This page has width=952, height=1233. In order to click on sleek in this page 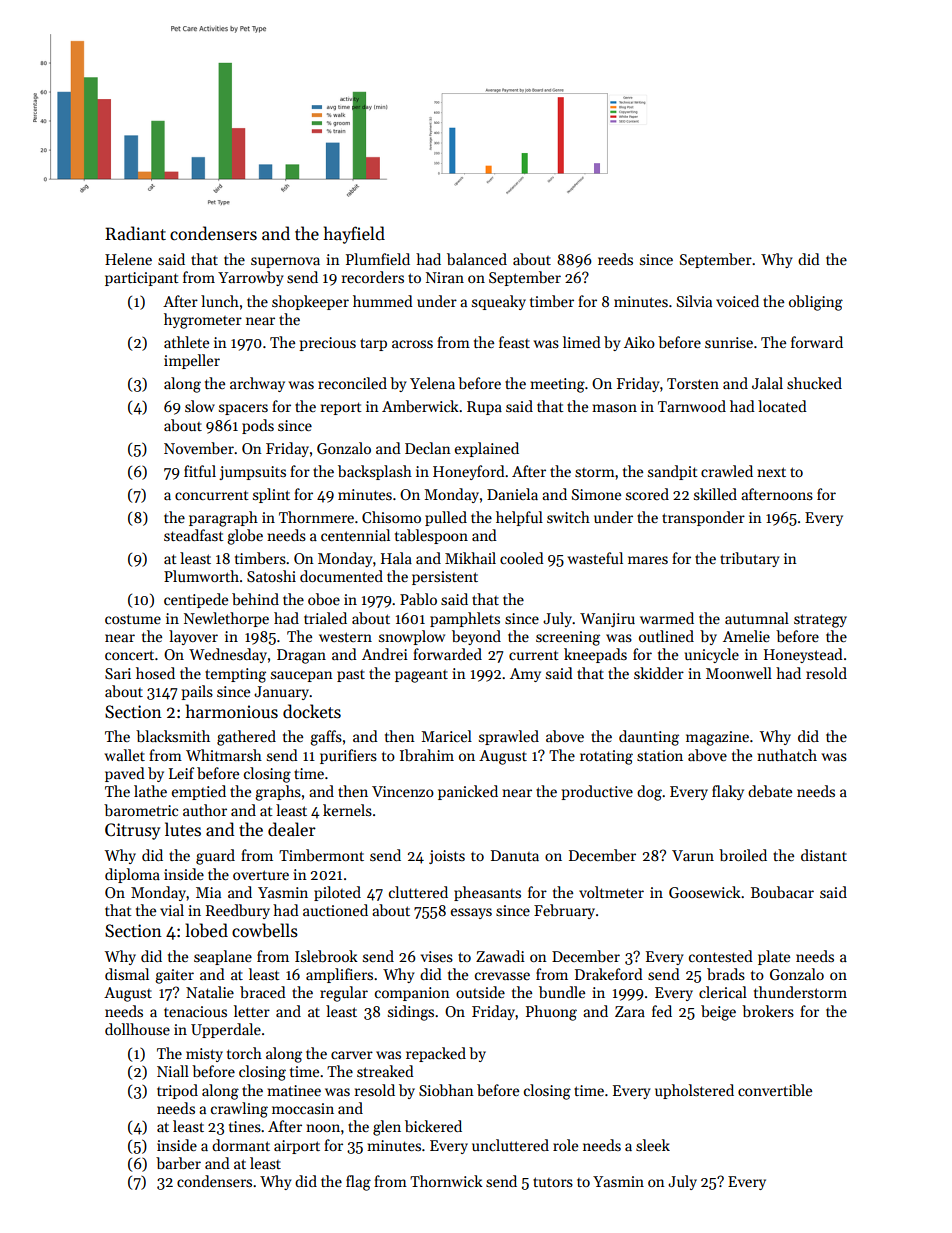, I will do `click(653, 1145)`.
